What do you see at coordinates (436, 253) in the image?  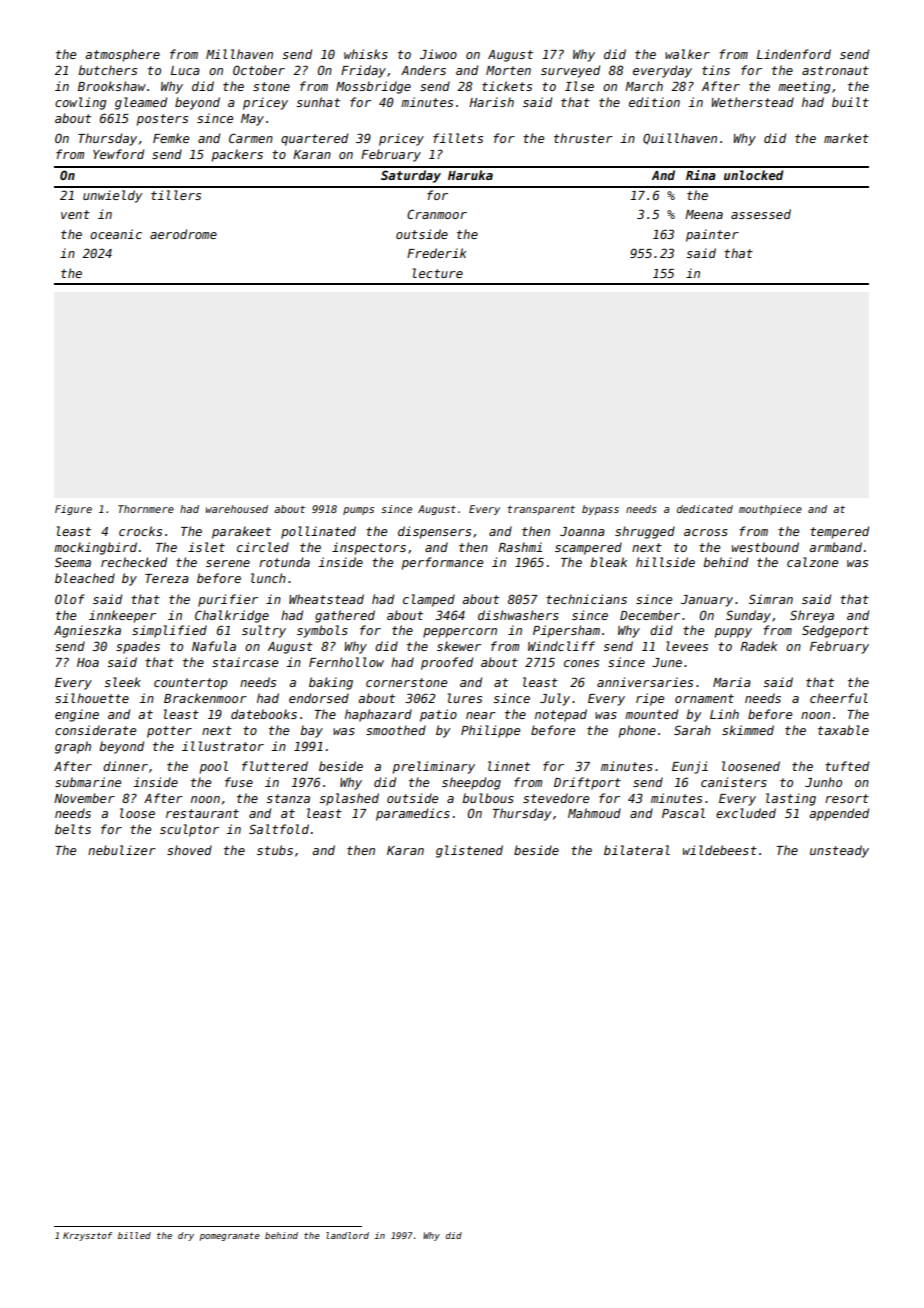 I see `Frederik` at bounding box center [436, 253].
